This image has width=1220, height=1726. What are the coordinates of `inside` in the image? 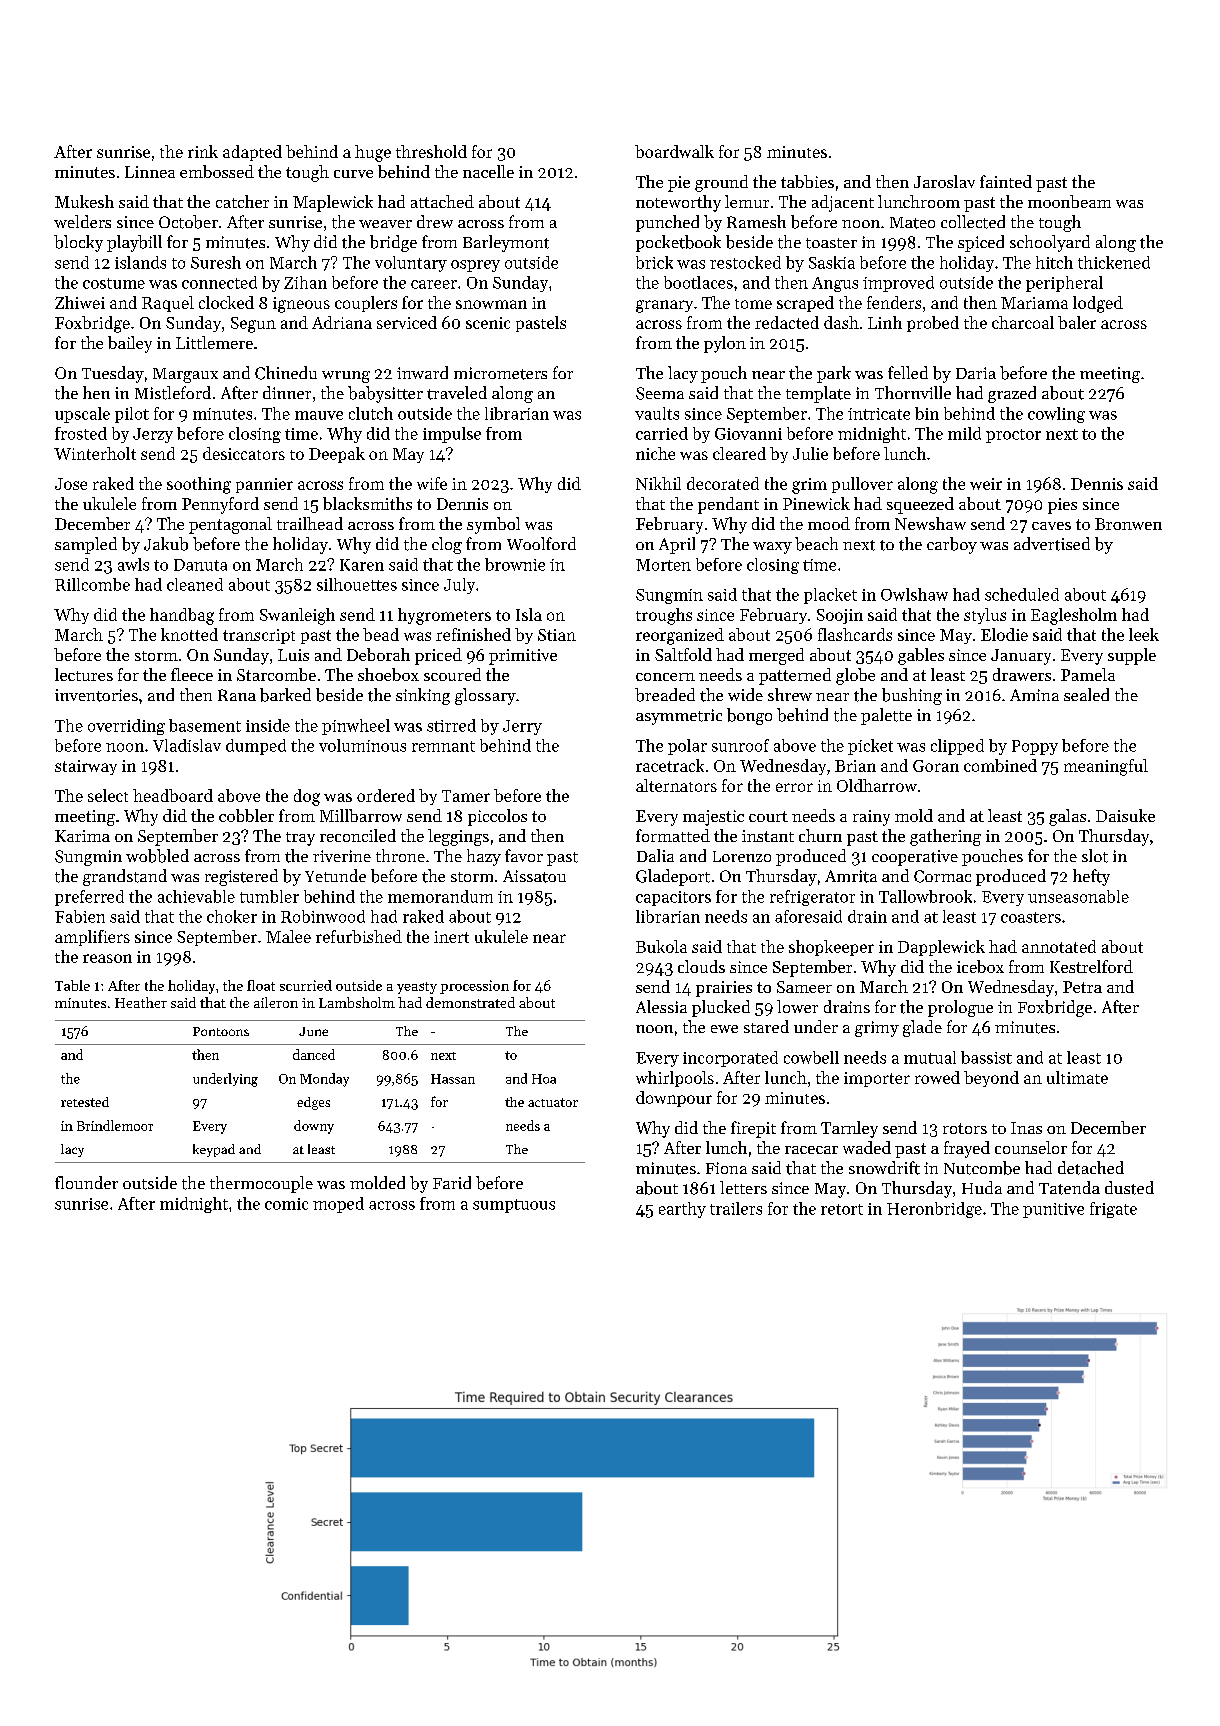 It's located at (268, 725).
